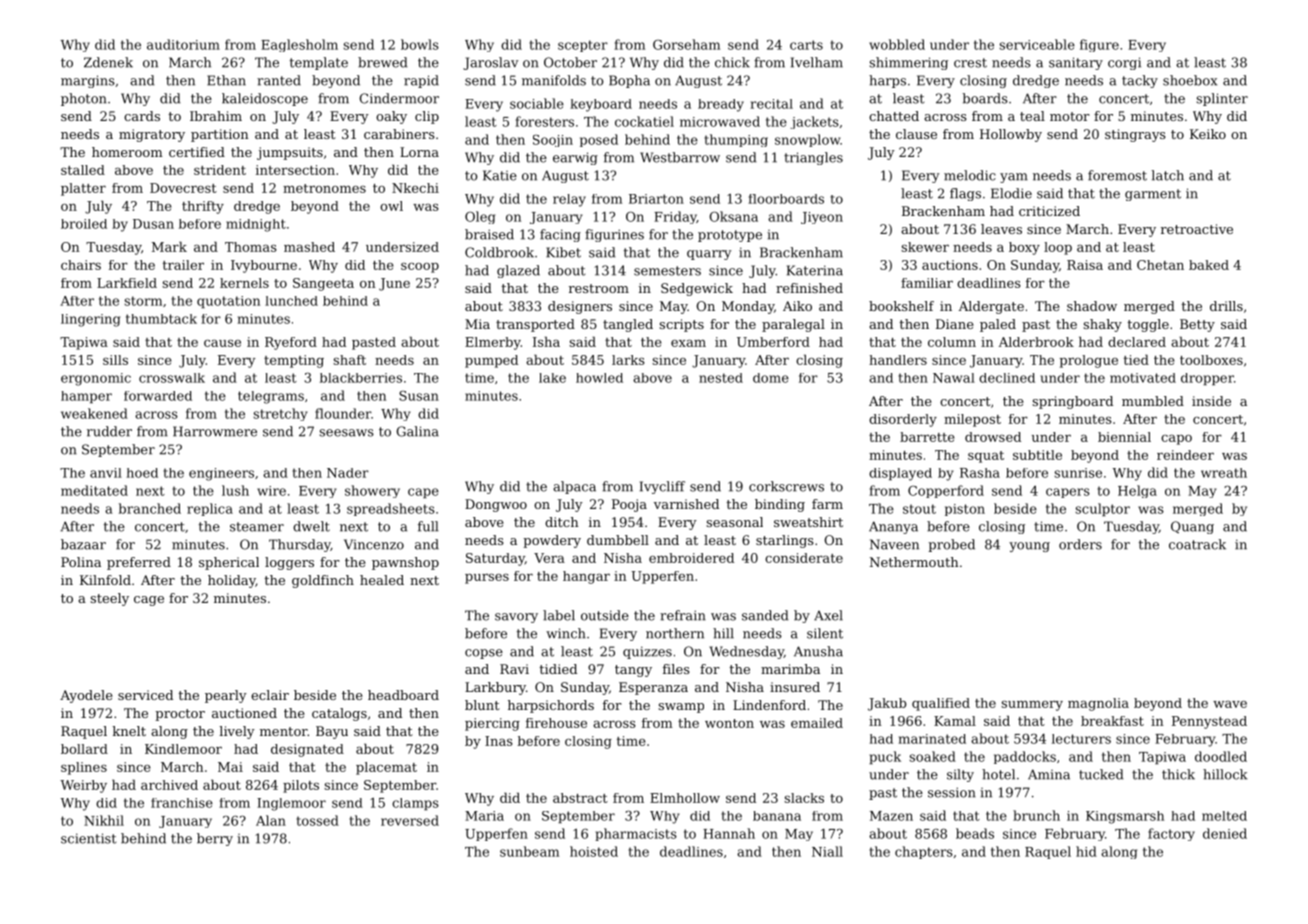 The width and height of the screenshot is (1308, 924). What do you see at coordinates (265, 99) in the screenshot?
I see `kaleidoscope` at bounding box center [265, 99].
